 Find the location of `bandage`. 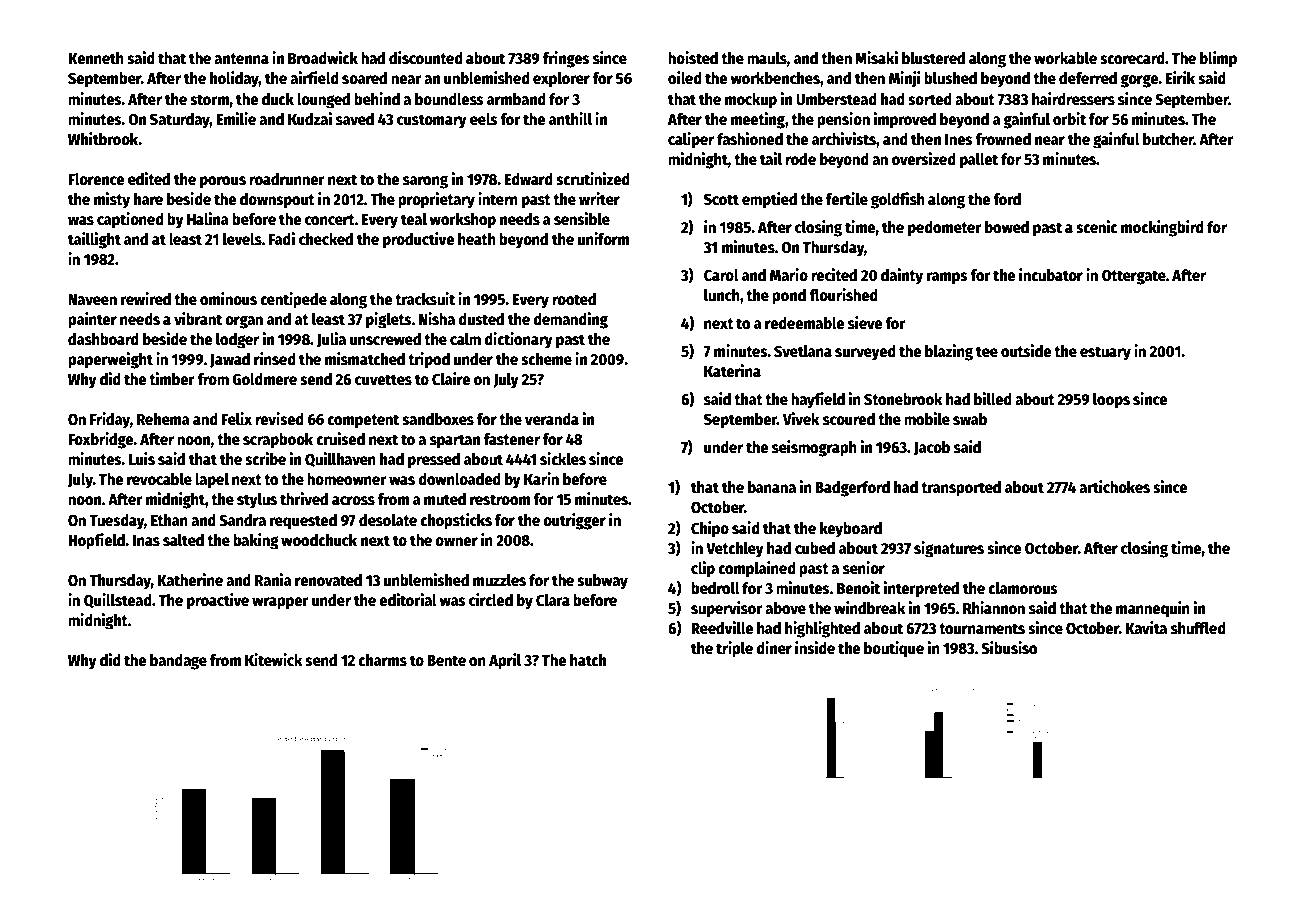

bandage is located at coordinates (178, 662).
